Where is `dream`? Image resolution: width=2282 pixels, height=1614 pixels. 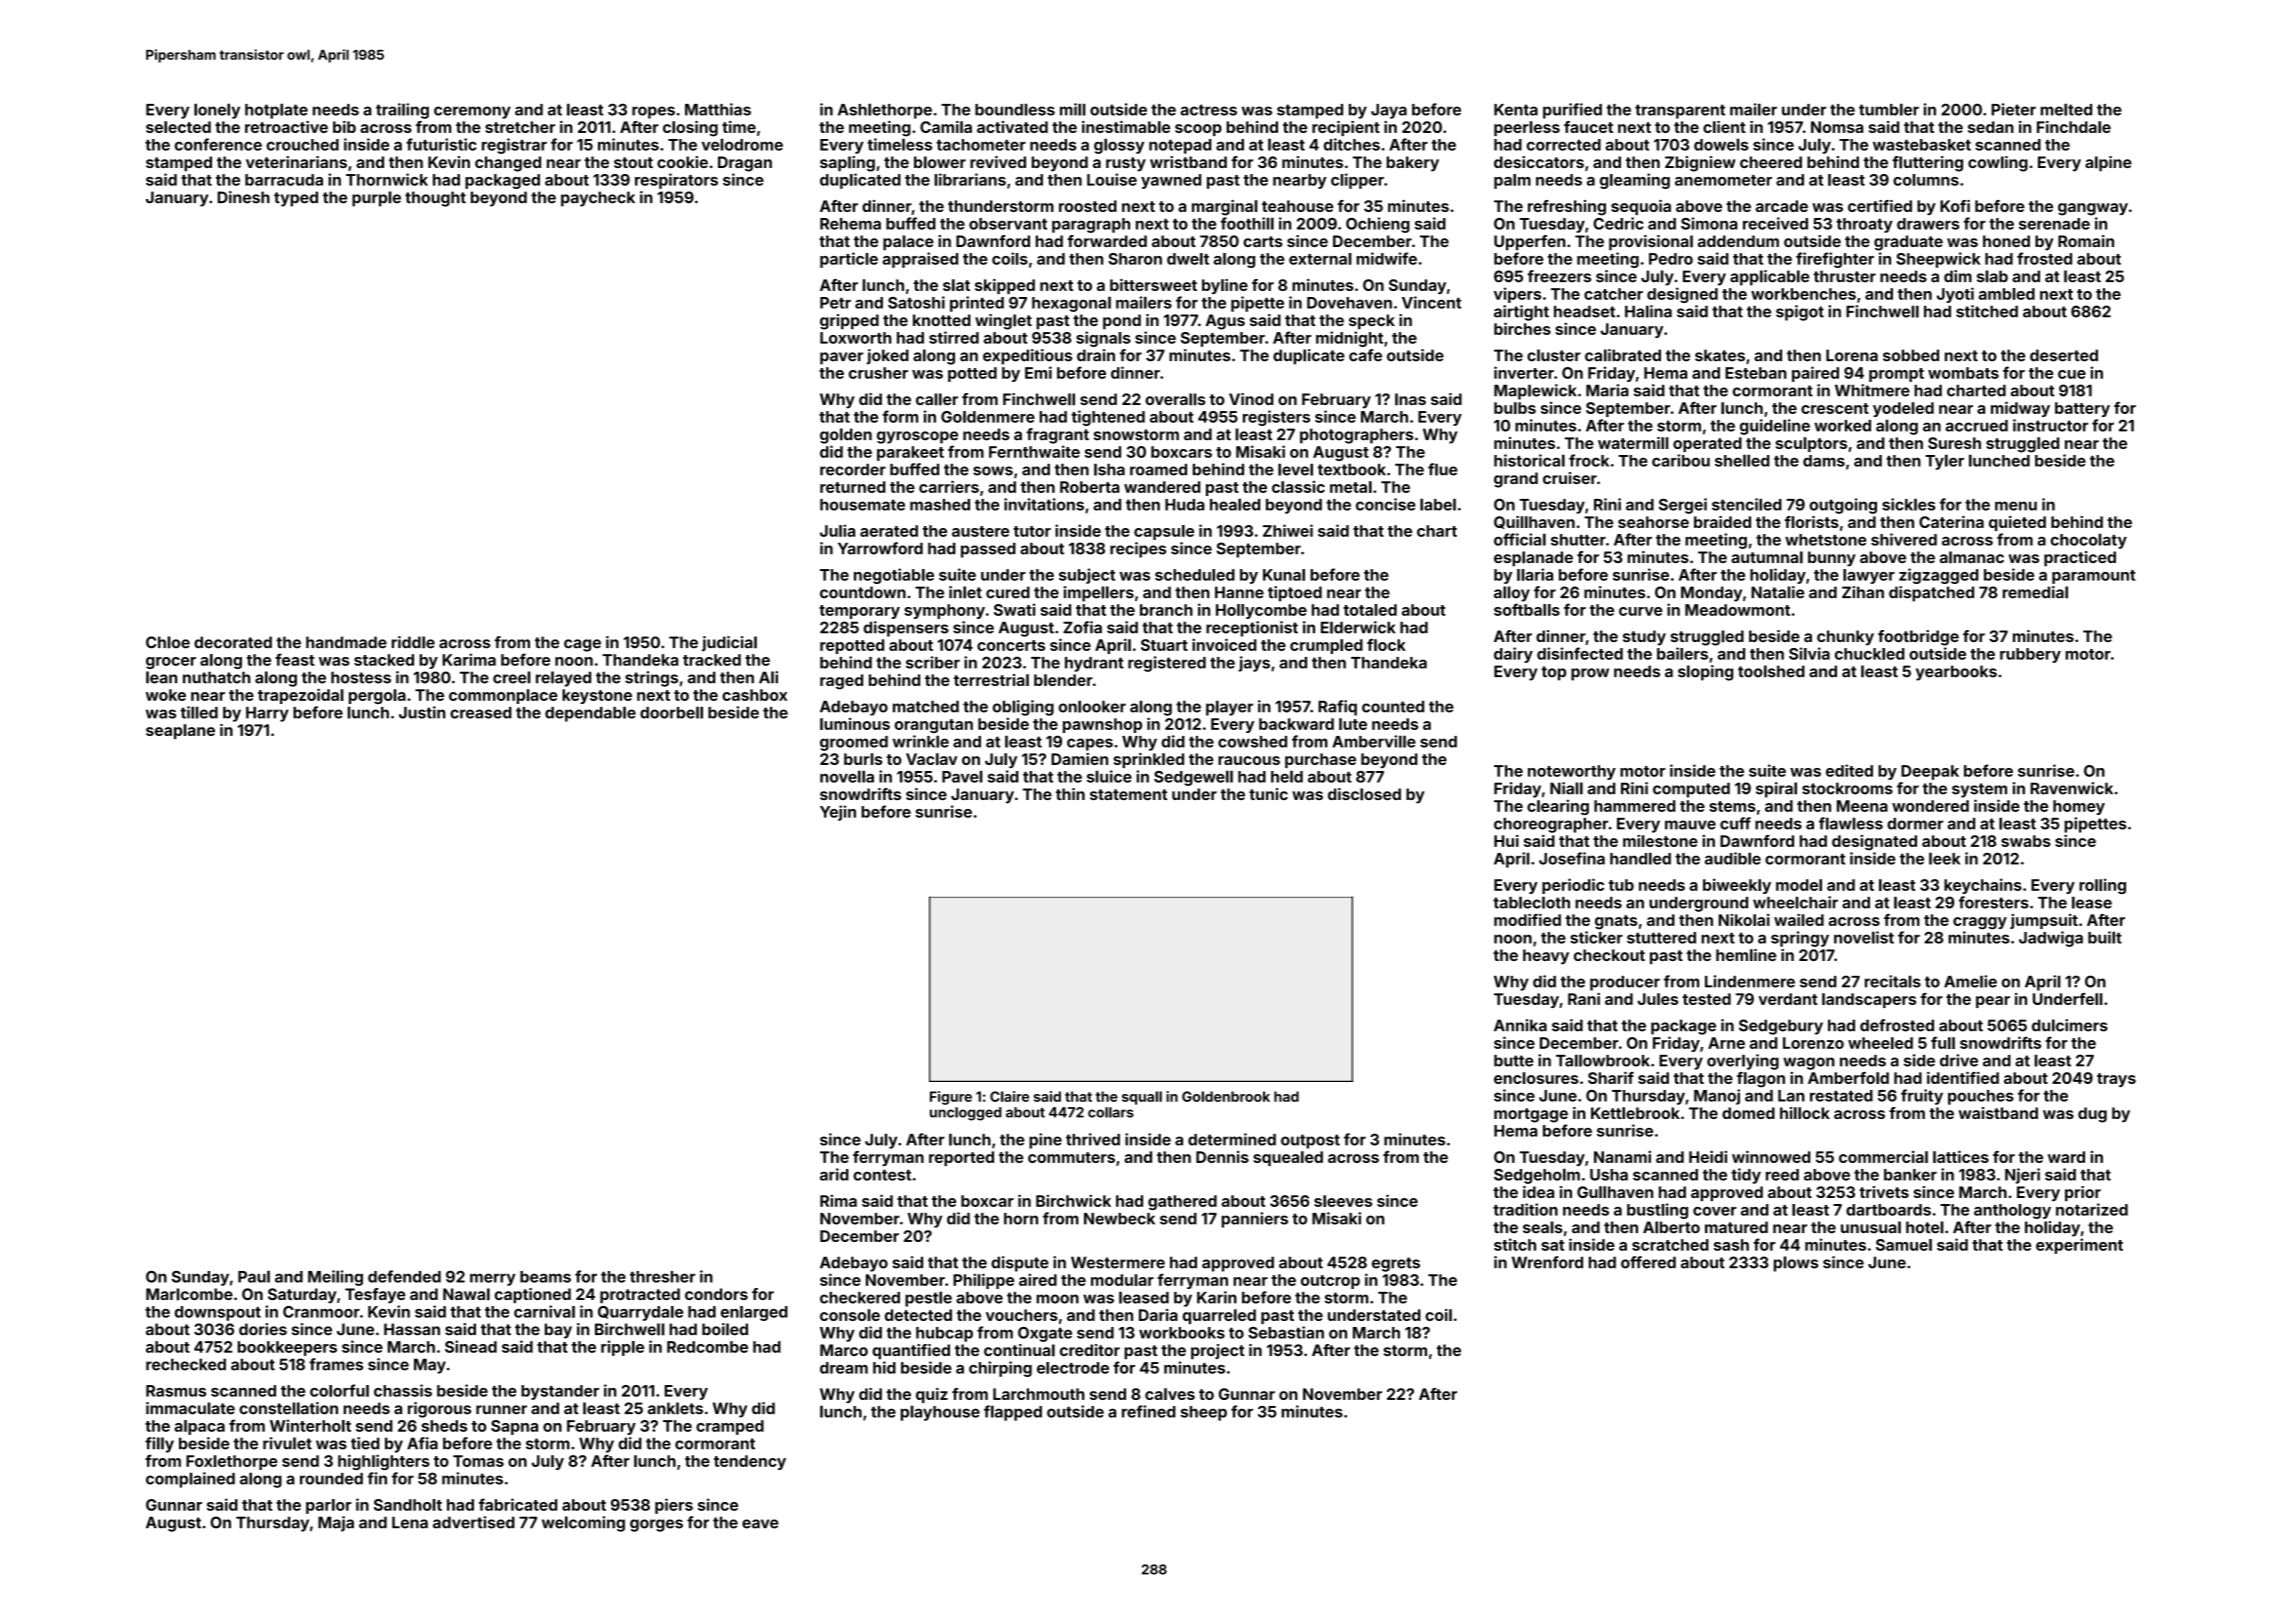
dream is located at coordinates (844, 1368).
